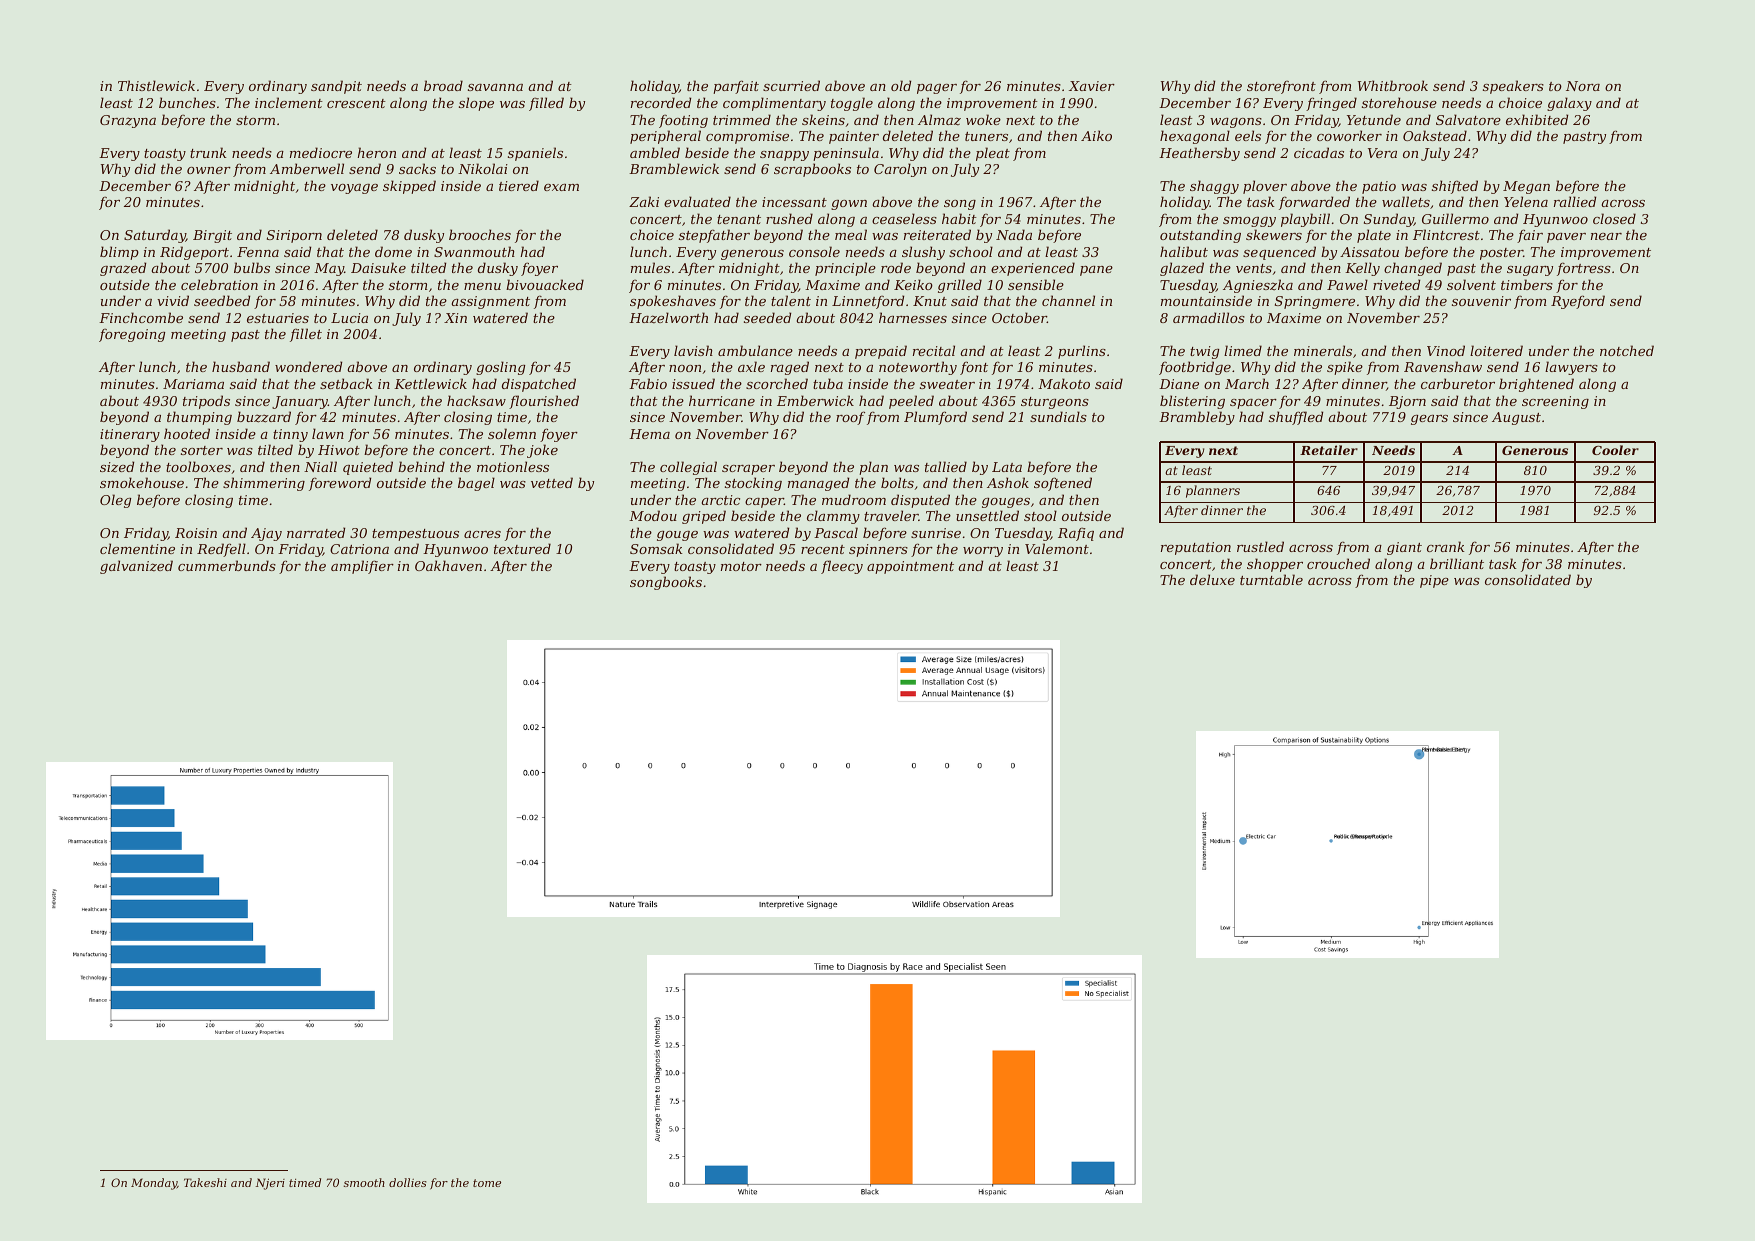 The image size is (1755, 1241). What do you see at coordinates (1615, 450) in the screenshot?
I see `Cooler` at bounding box center [1615, 450].
